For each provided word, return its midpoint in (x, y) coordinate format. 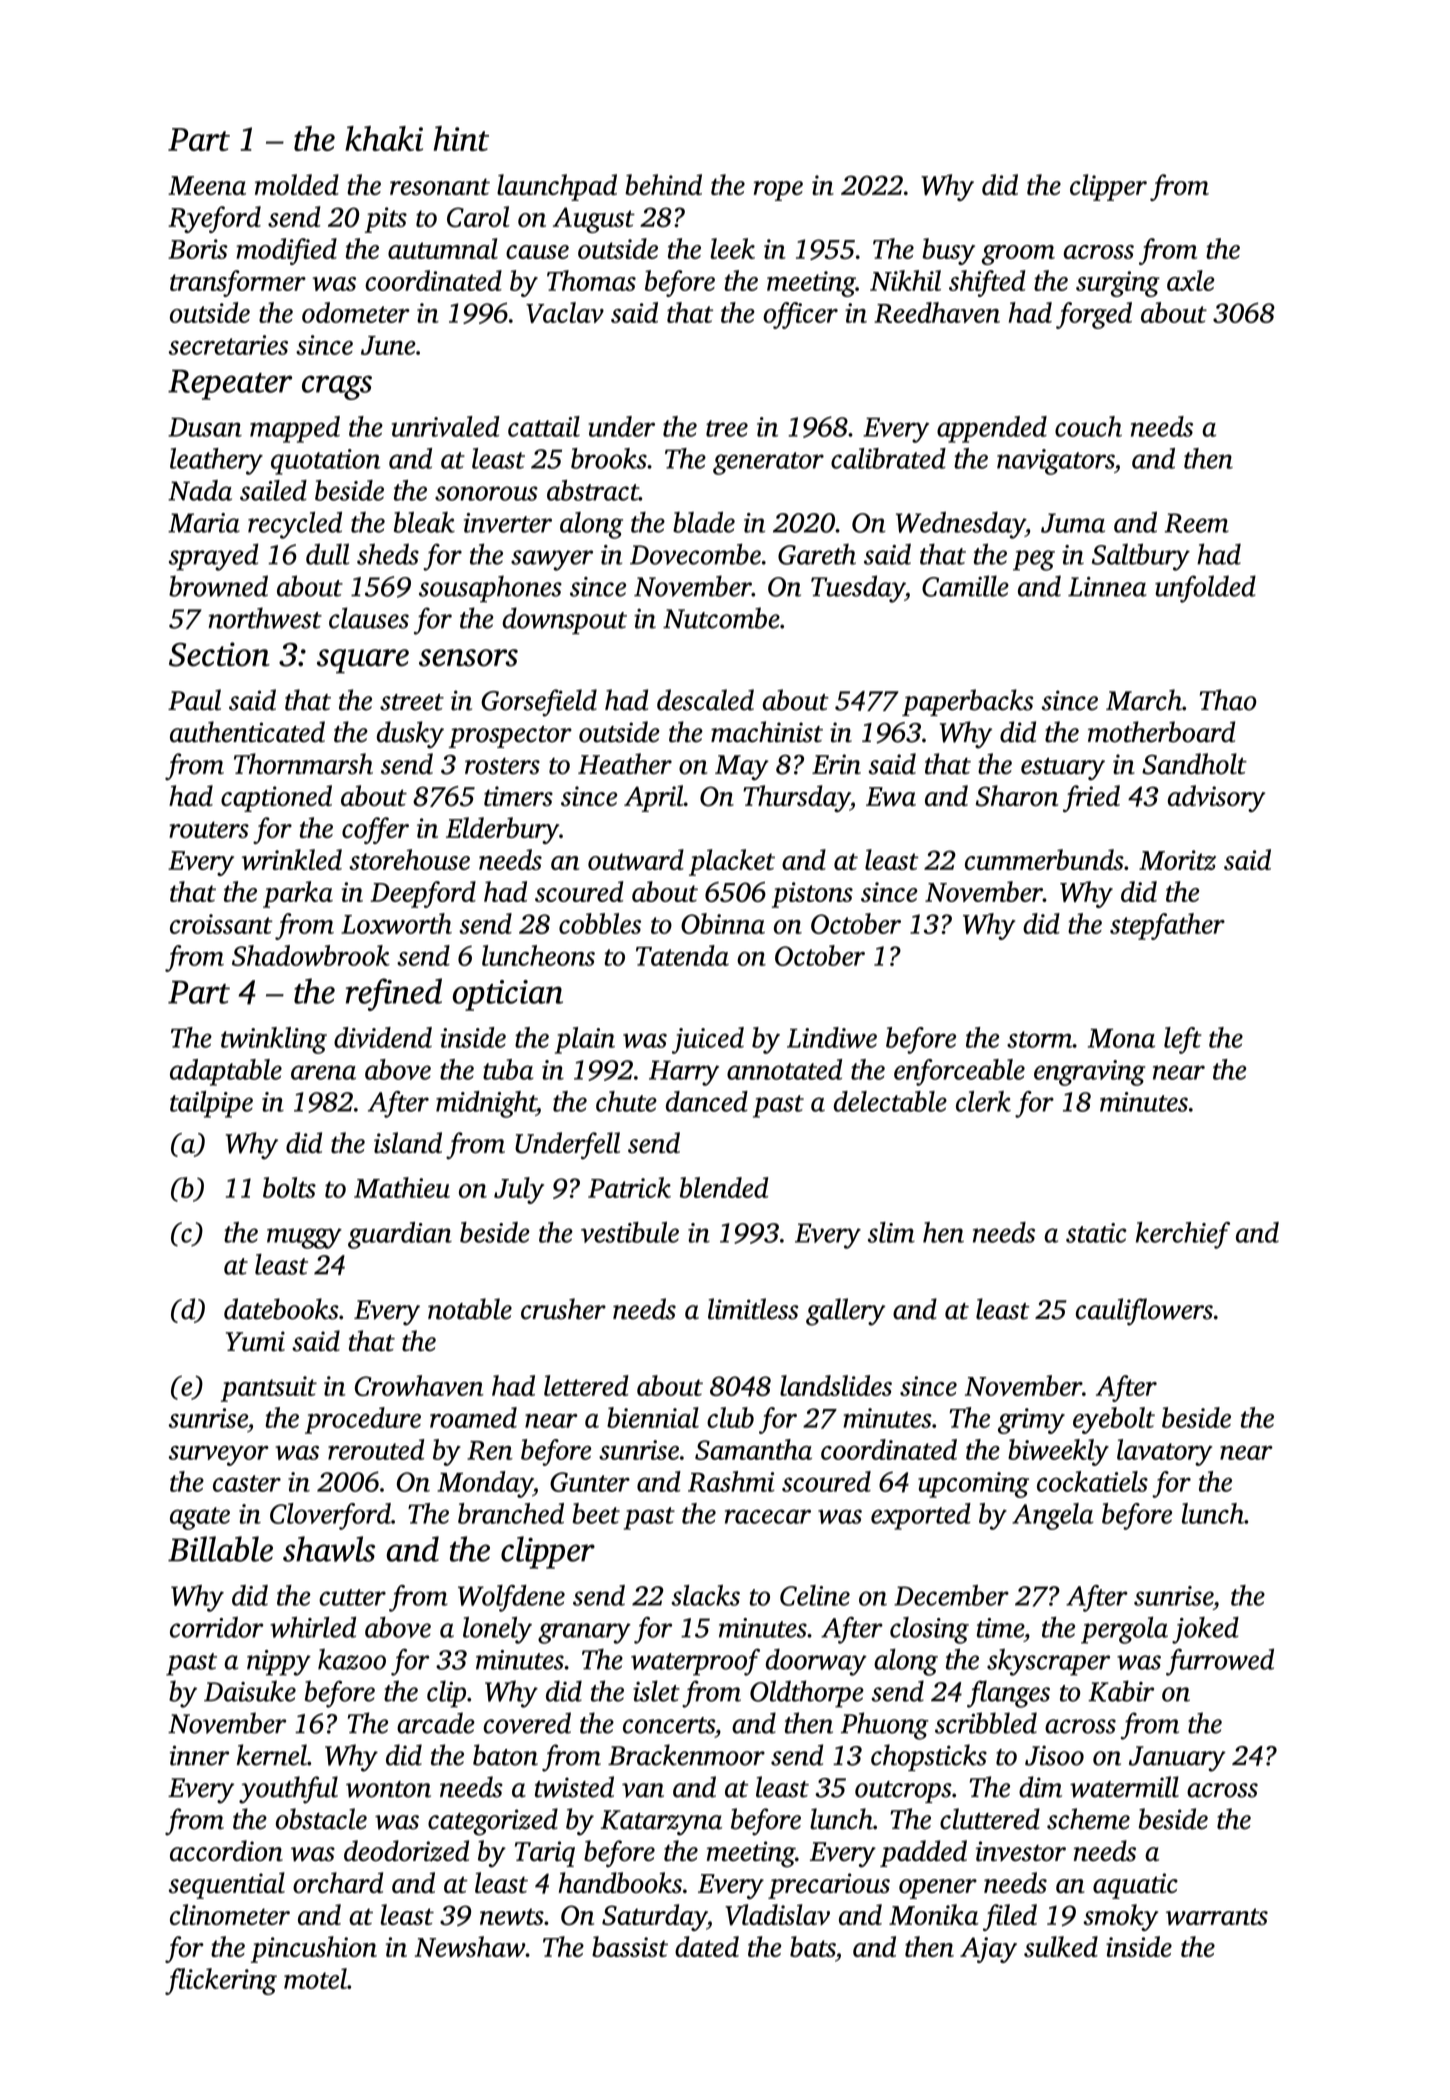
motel (315, 1978)
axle (1191, 280)
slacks (705, 1595)
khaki (384, 138)
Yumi (255, 1341)
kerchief (1183, 1235)
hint (461, 138)
